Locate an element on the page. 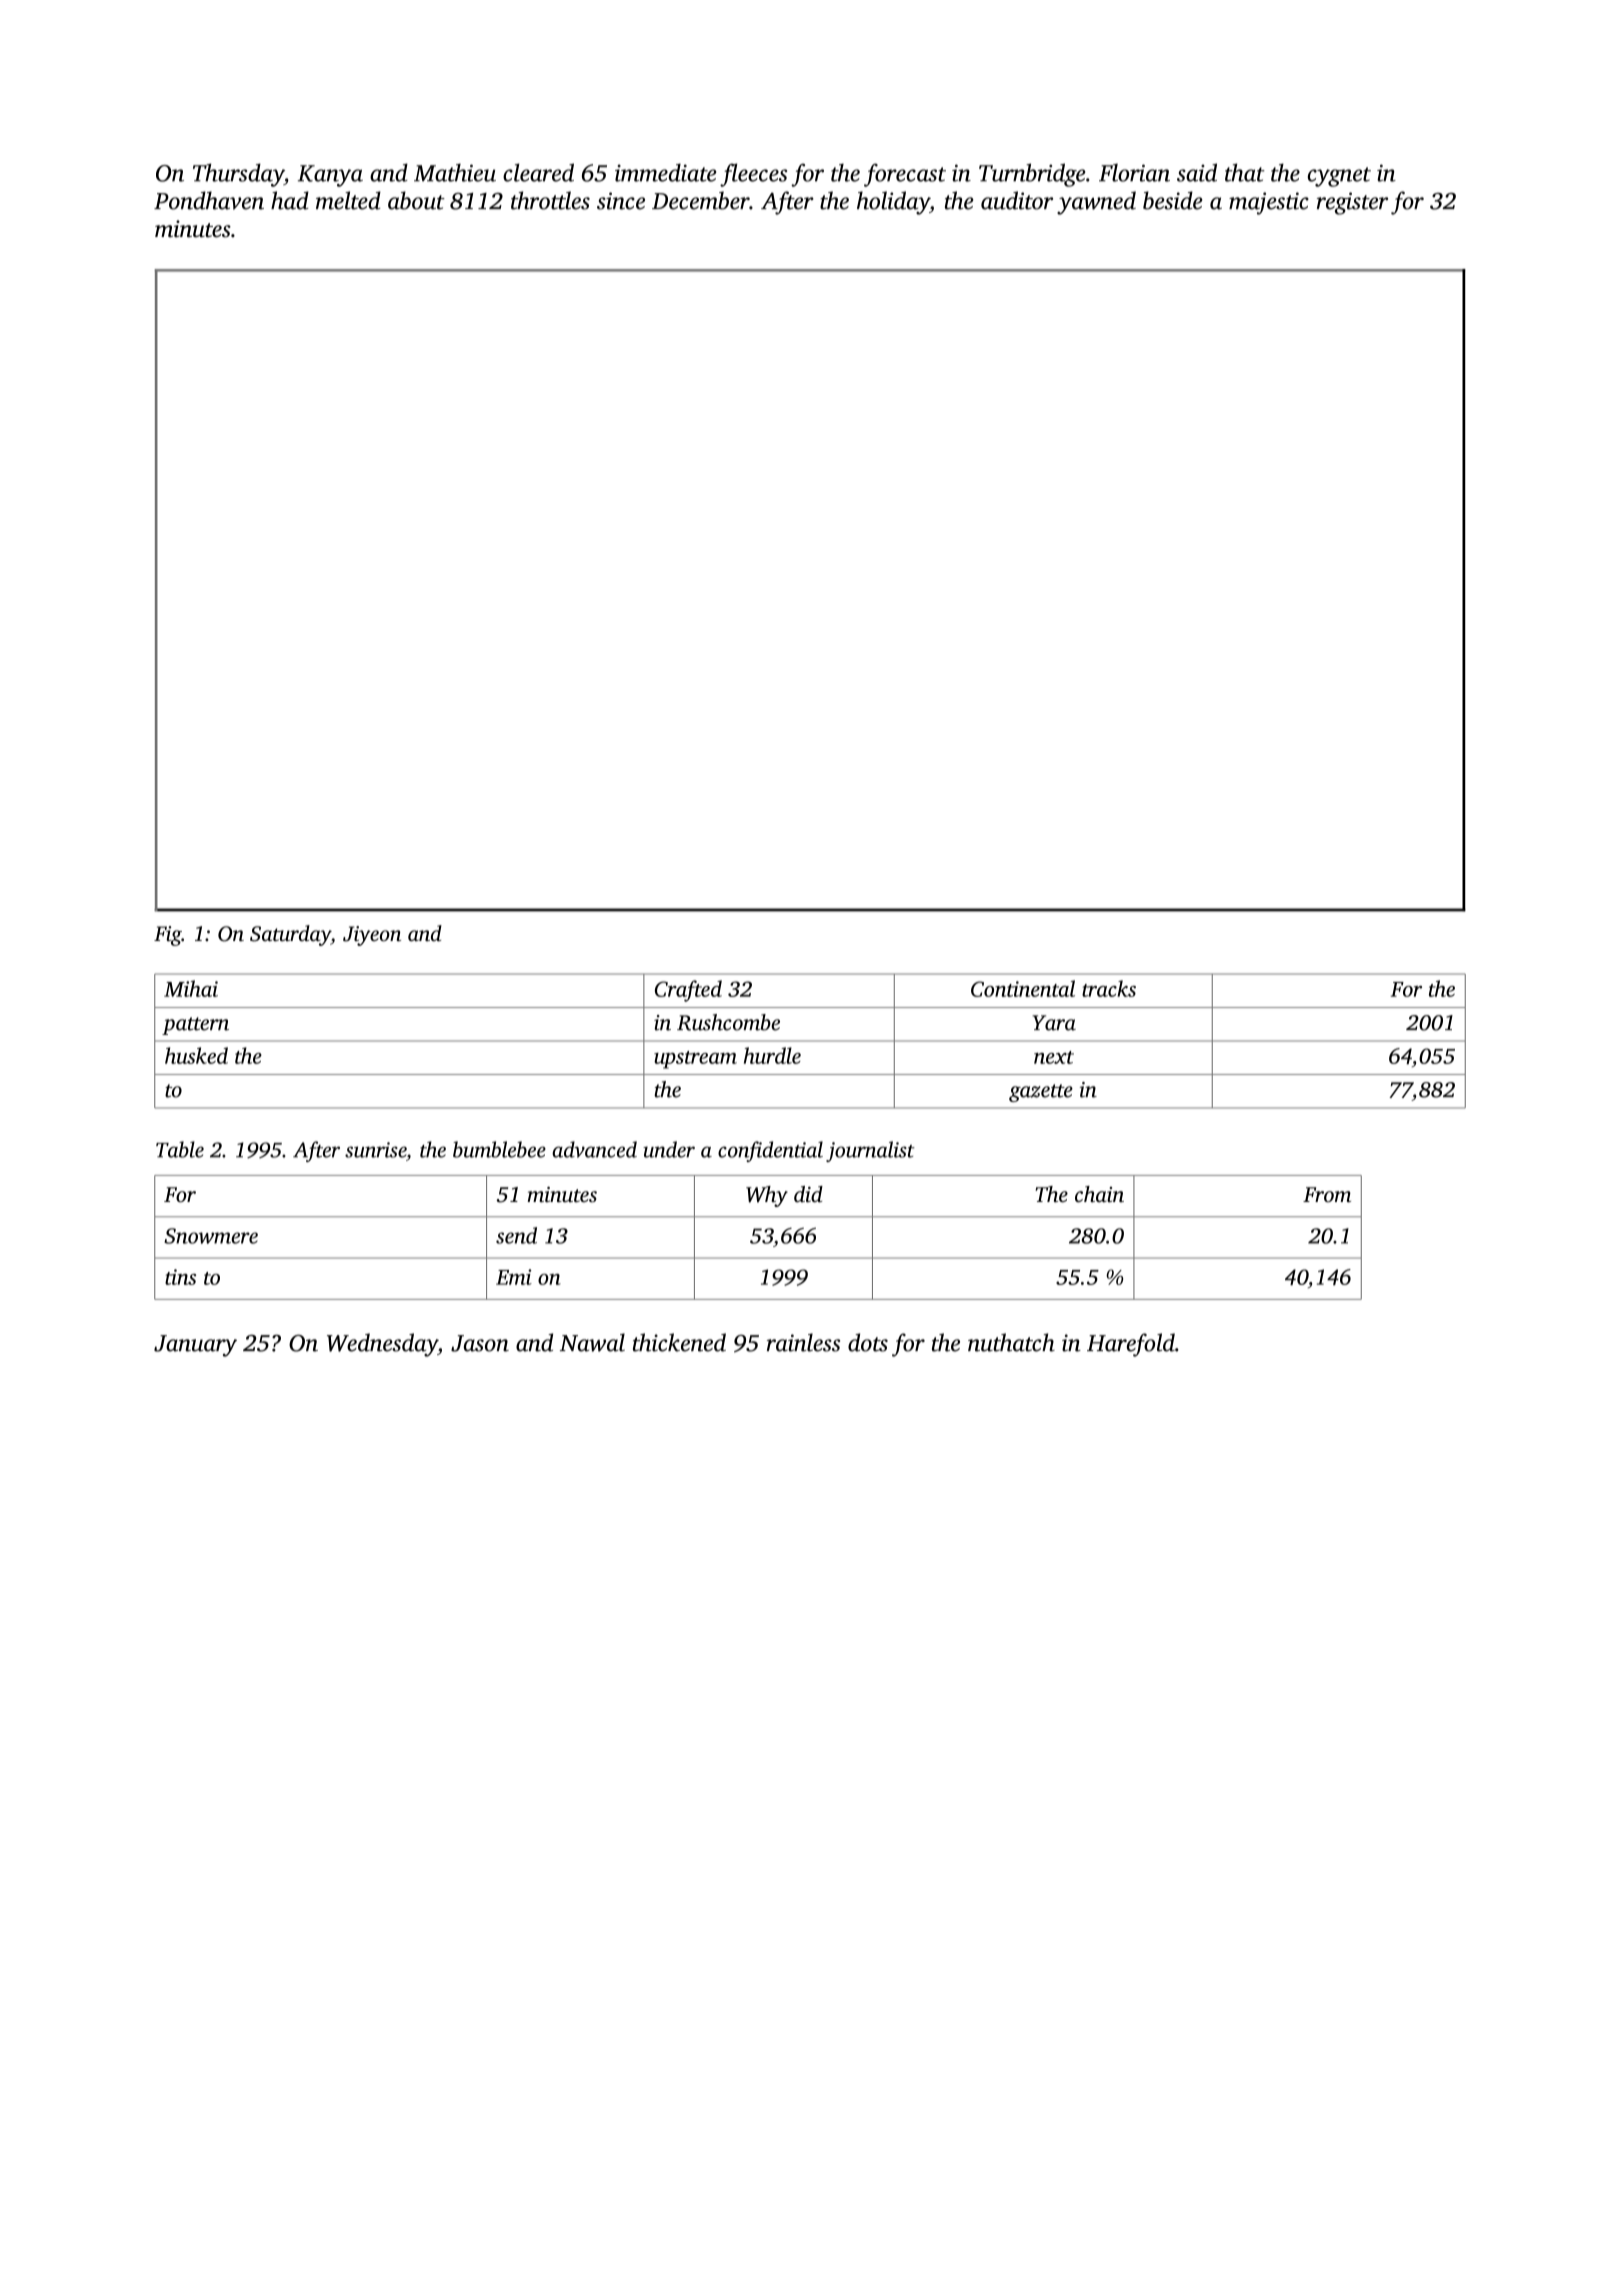 The width and height of the page is (1620, 2292). Harefold is located at coordinates (1131, 1345).
